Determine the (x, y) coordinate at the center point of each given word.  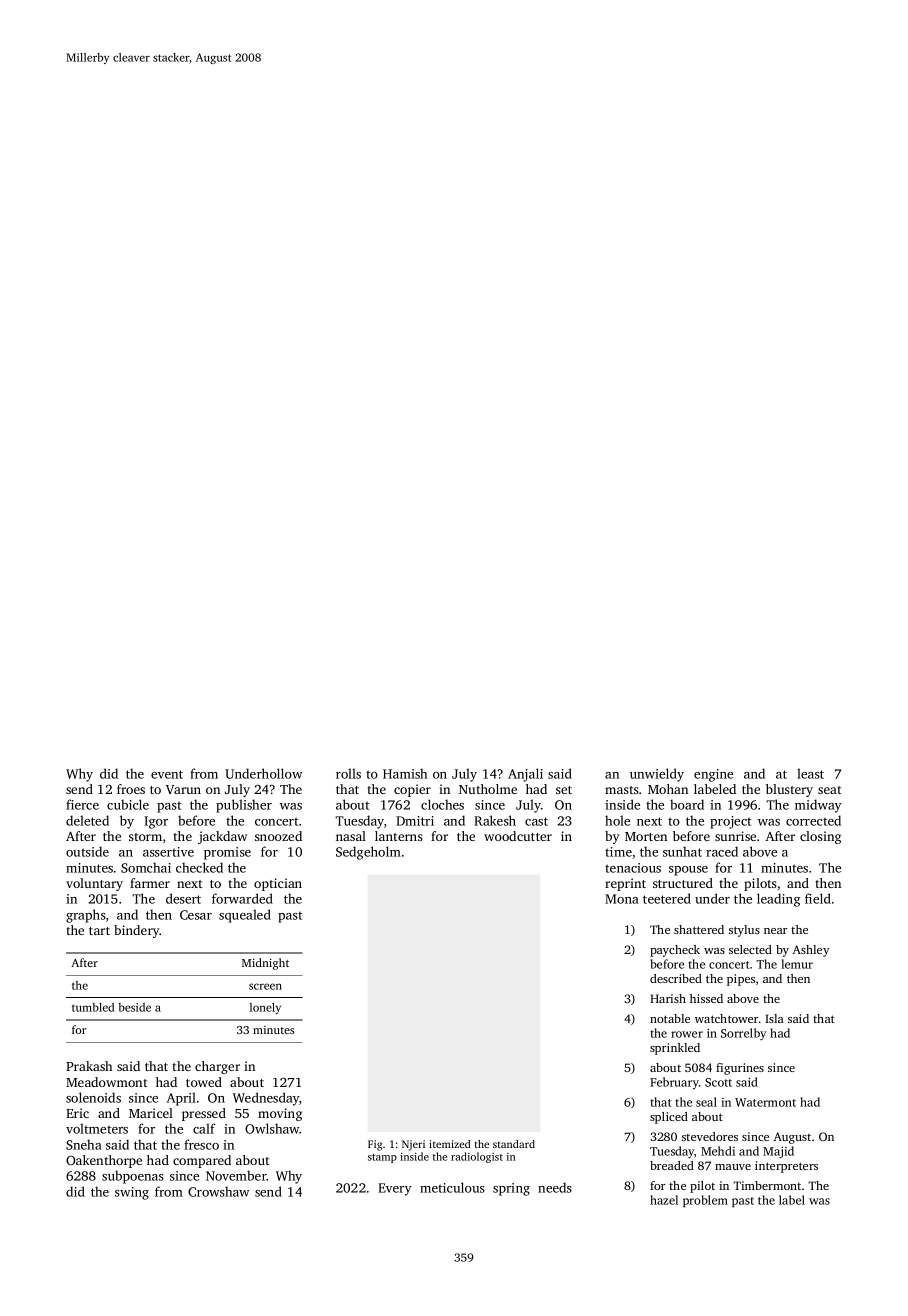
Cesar (196, 915)
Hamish (405, 773)
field (818, 898)
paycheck (675, 951)
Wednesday (266, 1099)
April (181, 1099)
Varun (183, 789)
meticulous (452, 1187)
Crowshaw (218, 1191)
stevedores (710, 1136)
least (810, 773)
